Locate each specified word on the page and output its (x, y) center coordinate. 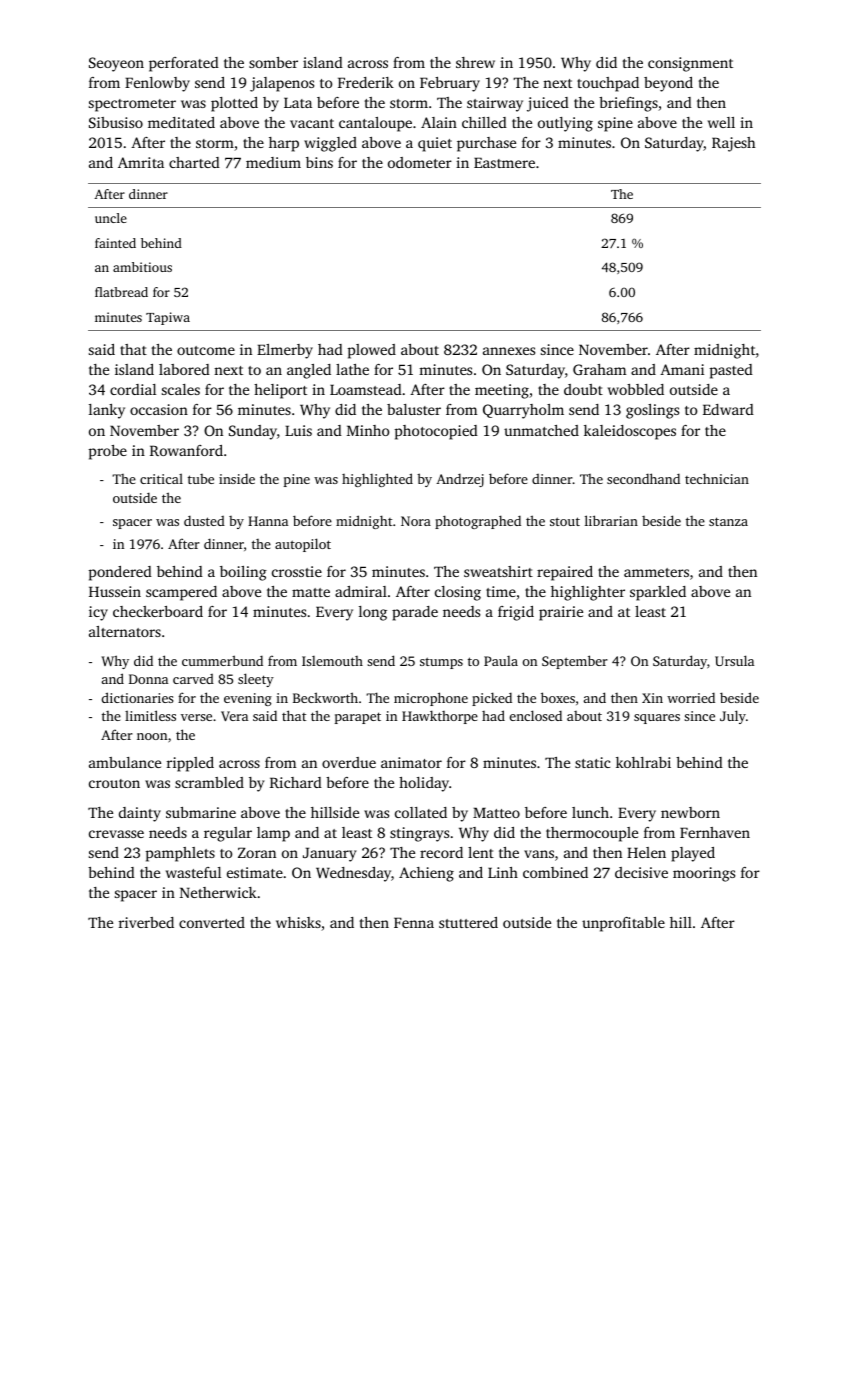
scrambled (209, 782)
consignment (690, 64)
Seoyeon (116, 64)
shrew (475, 62)
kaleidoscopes (630, 432)
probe (108, 452)
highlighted (377, 480)
